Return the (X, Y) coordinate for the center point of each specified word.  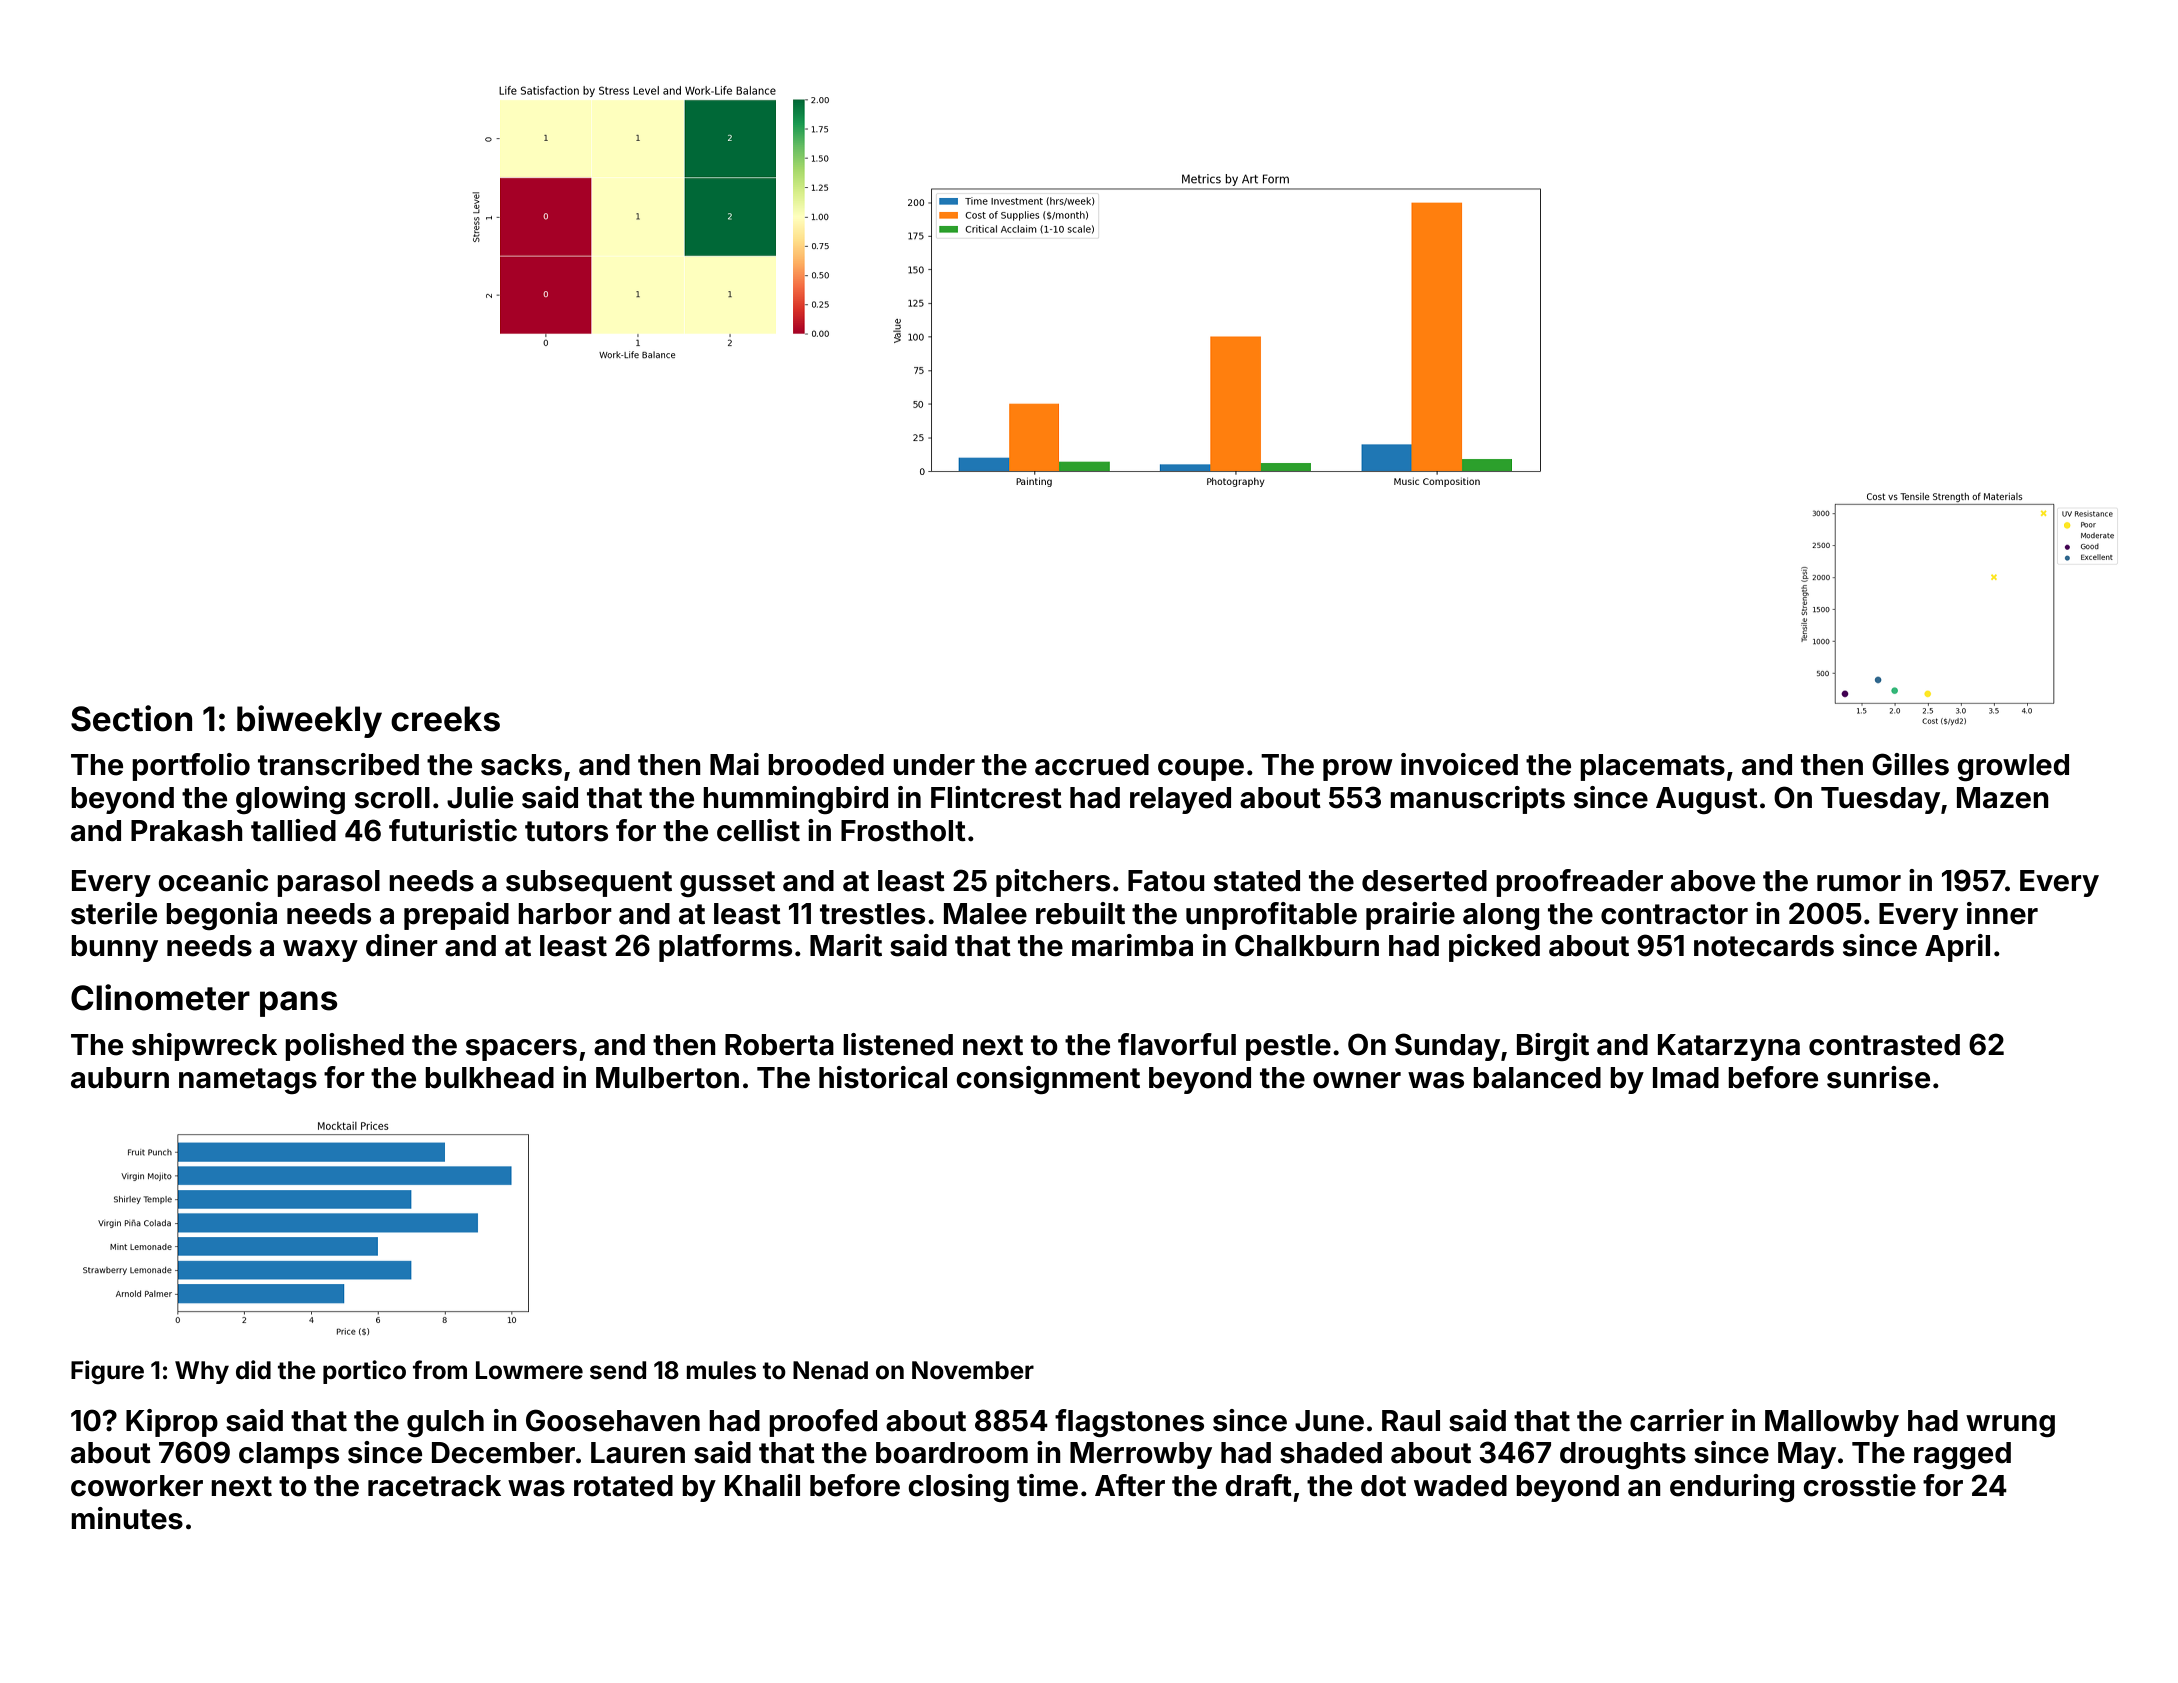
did (253, 1369)
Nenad (830, 1370)
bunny (114, 948)
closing (958, 1488)
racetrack (434, 1486)
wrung (2010, 1426)
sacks (521, 765)
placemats (1652, 767)
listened (898, 1044)
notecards (1764, 946)
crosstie (1859, 1485)
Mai (734, 764)
